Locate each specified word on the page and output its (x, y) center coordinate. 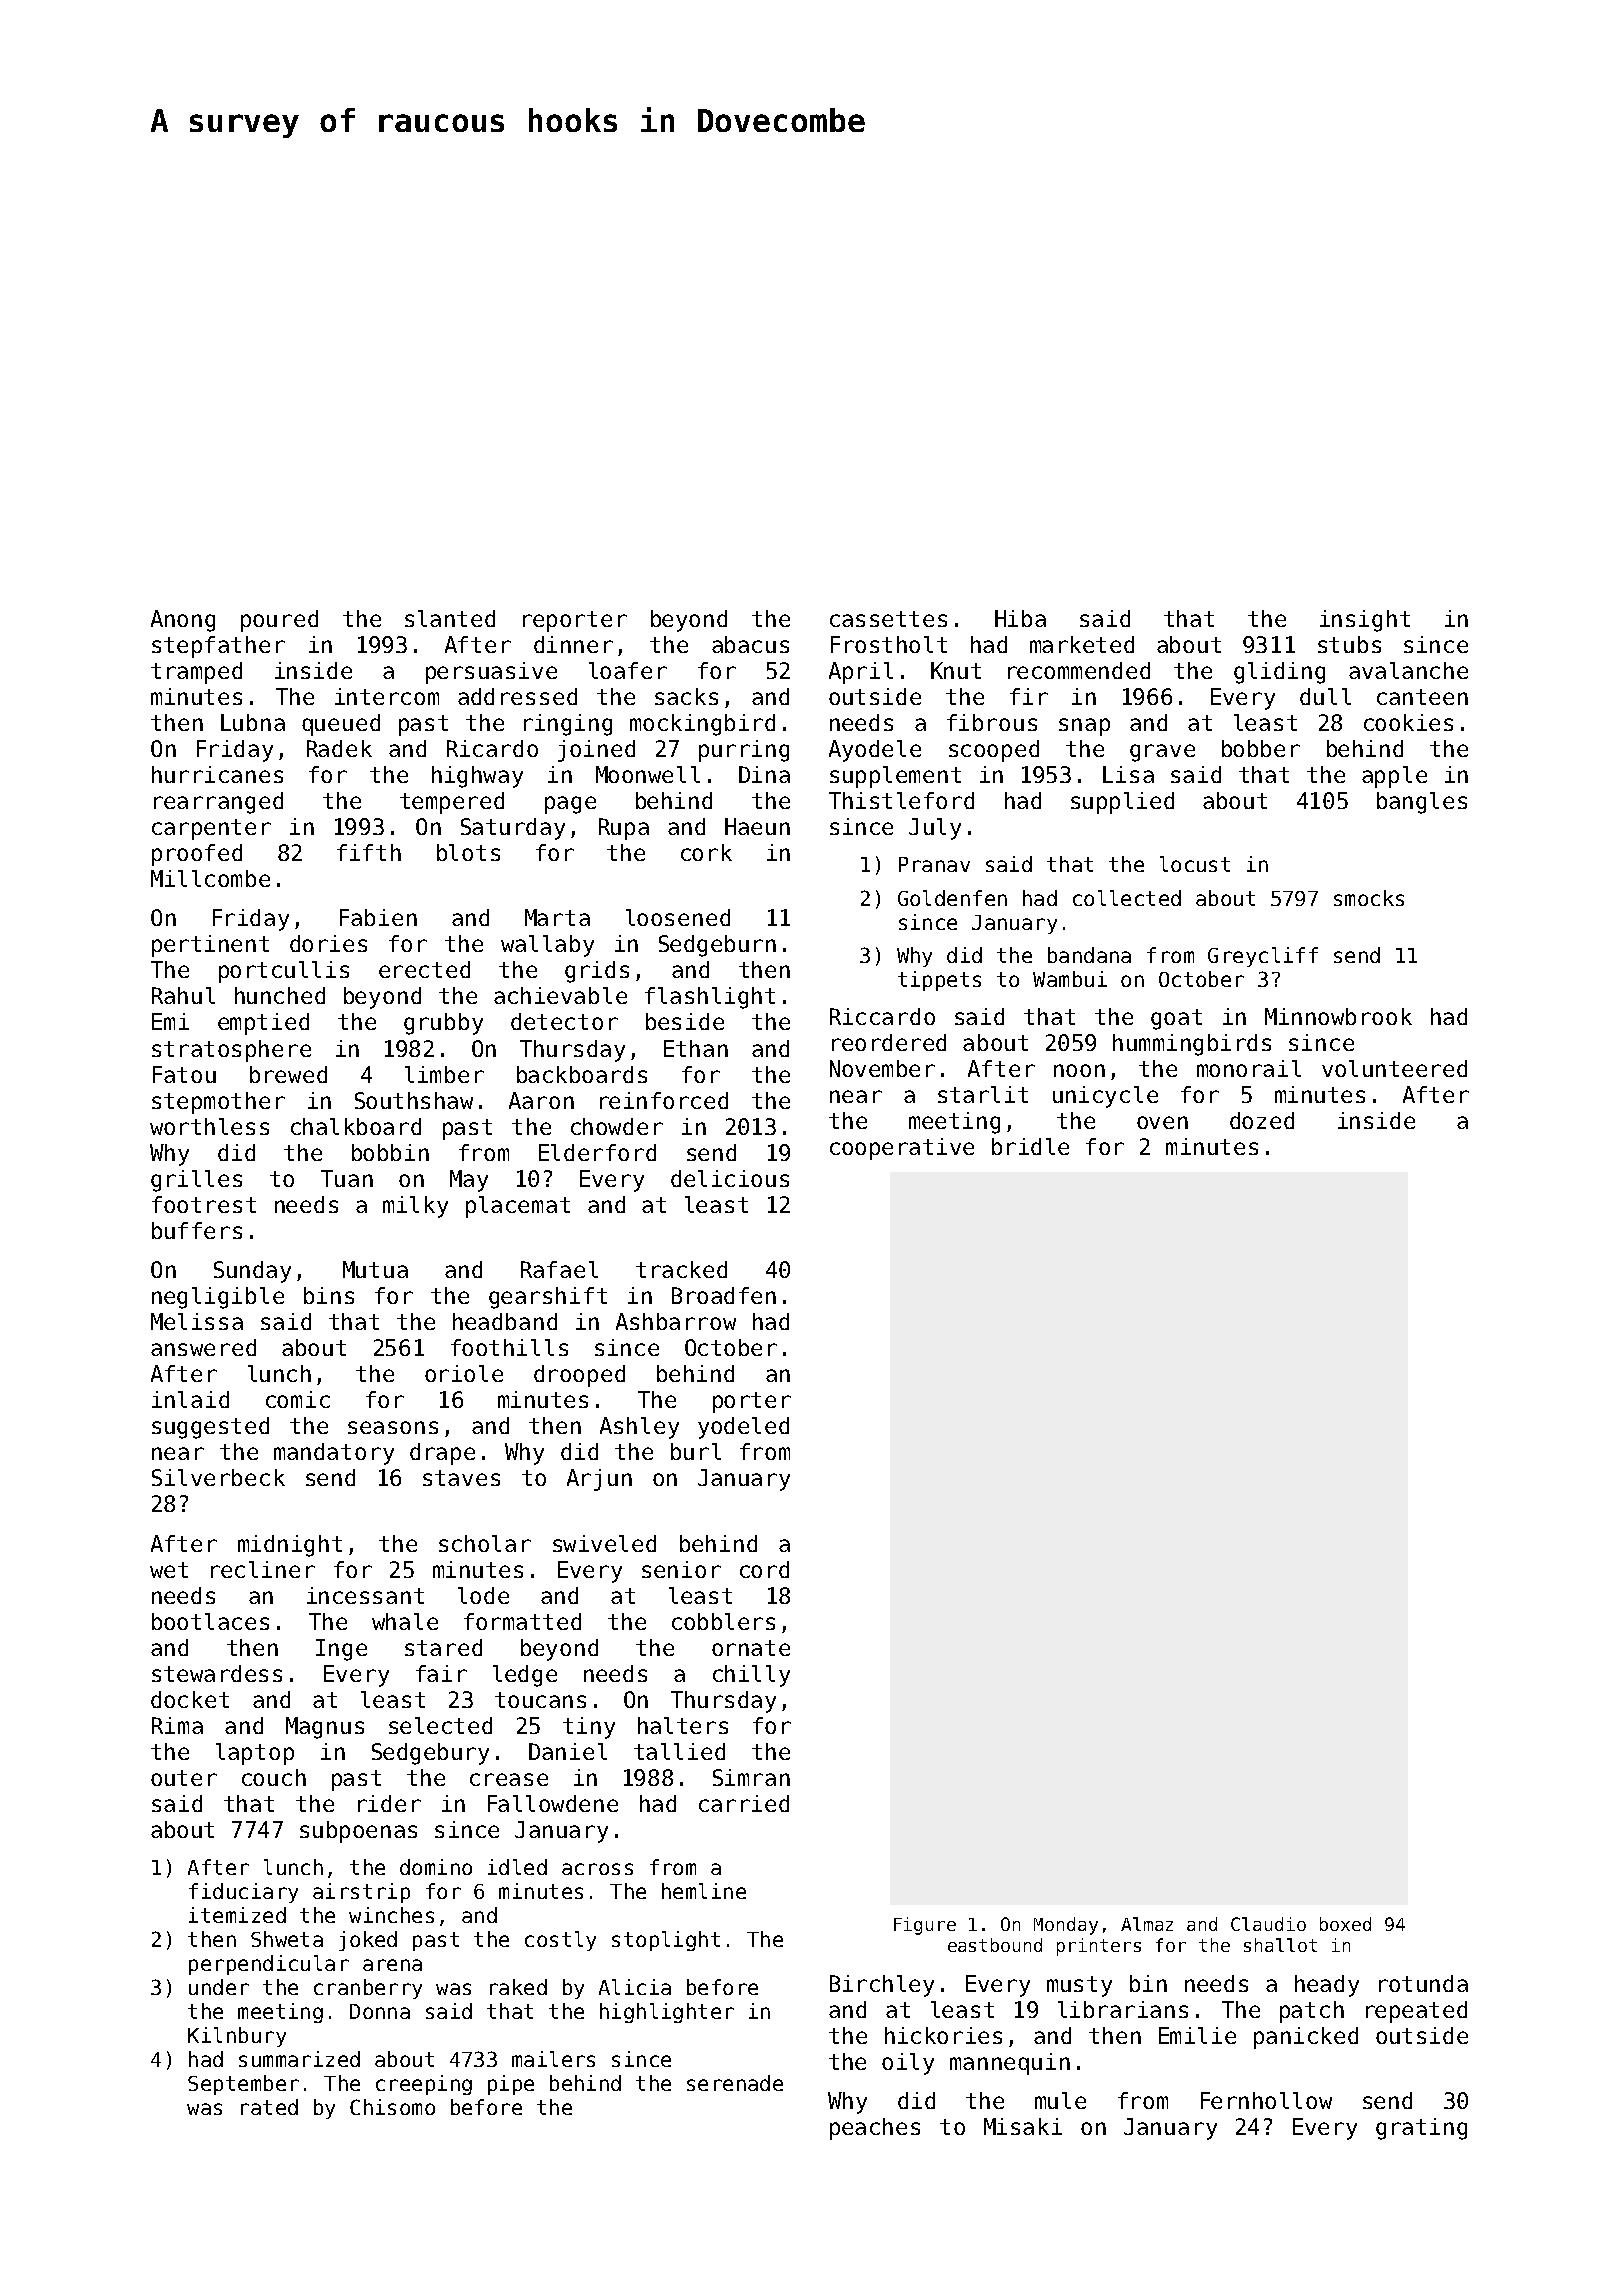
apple (1394, 777)
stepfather (218, 647)
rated (269, 2107)
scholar (485, 1543)
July (935, 829)
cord (764, 1569)
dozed (1262, 1120)
